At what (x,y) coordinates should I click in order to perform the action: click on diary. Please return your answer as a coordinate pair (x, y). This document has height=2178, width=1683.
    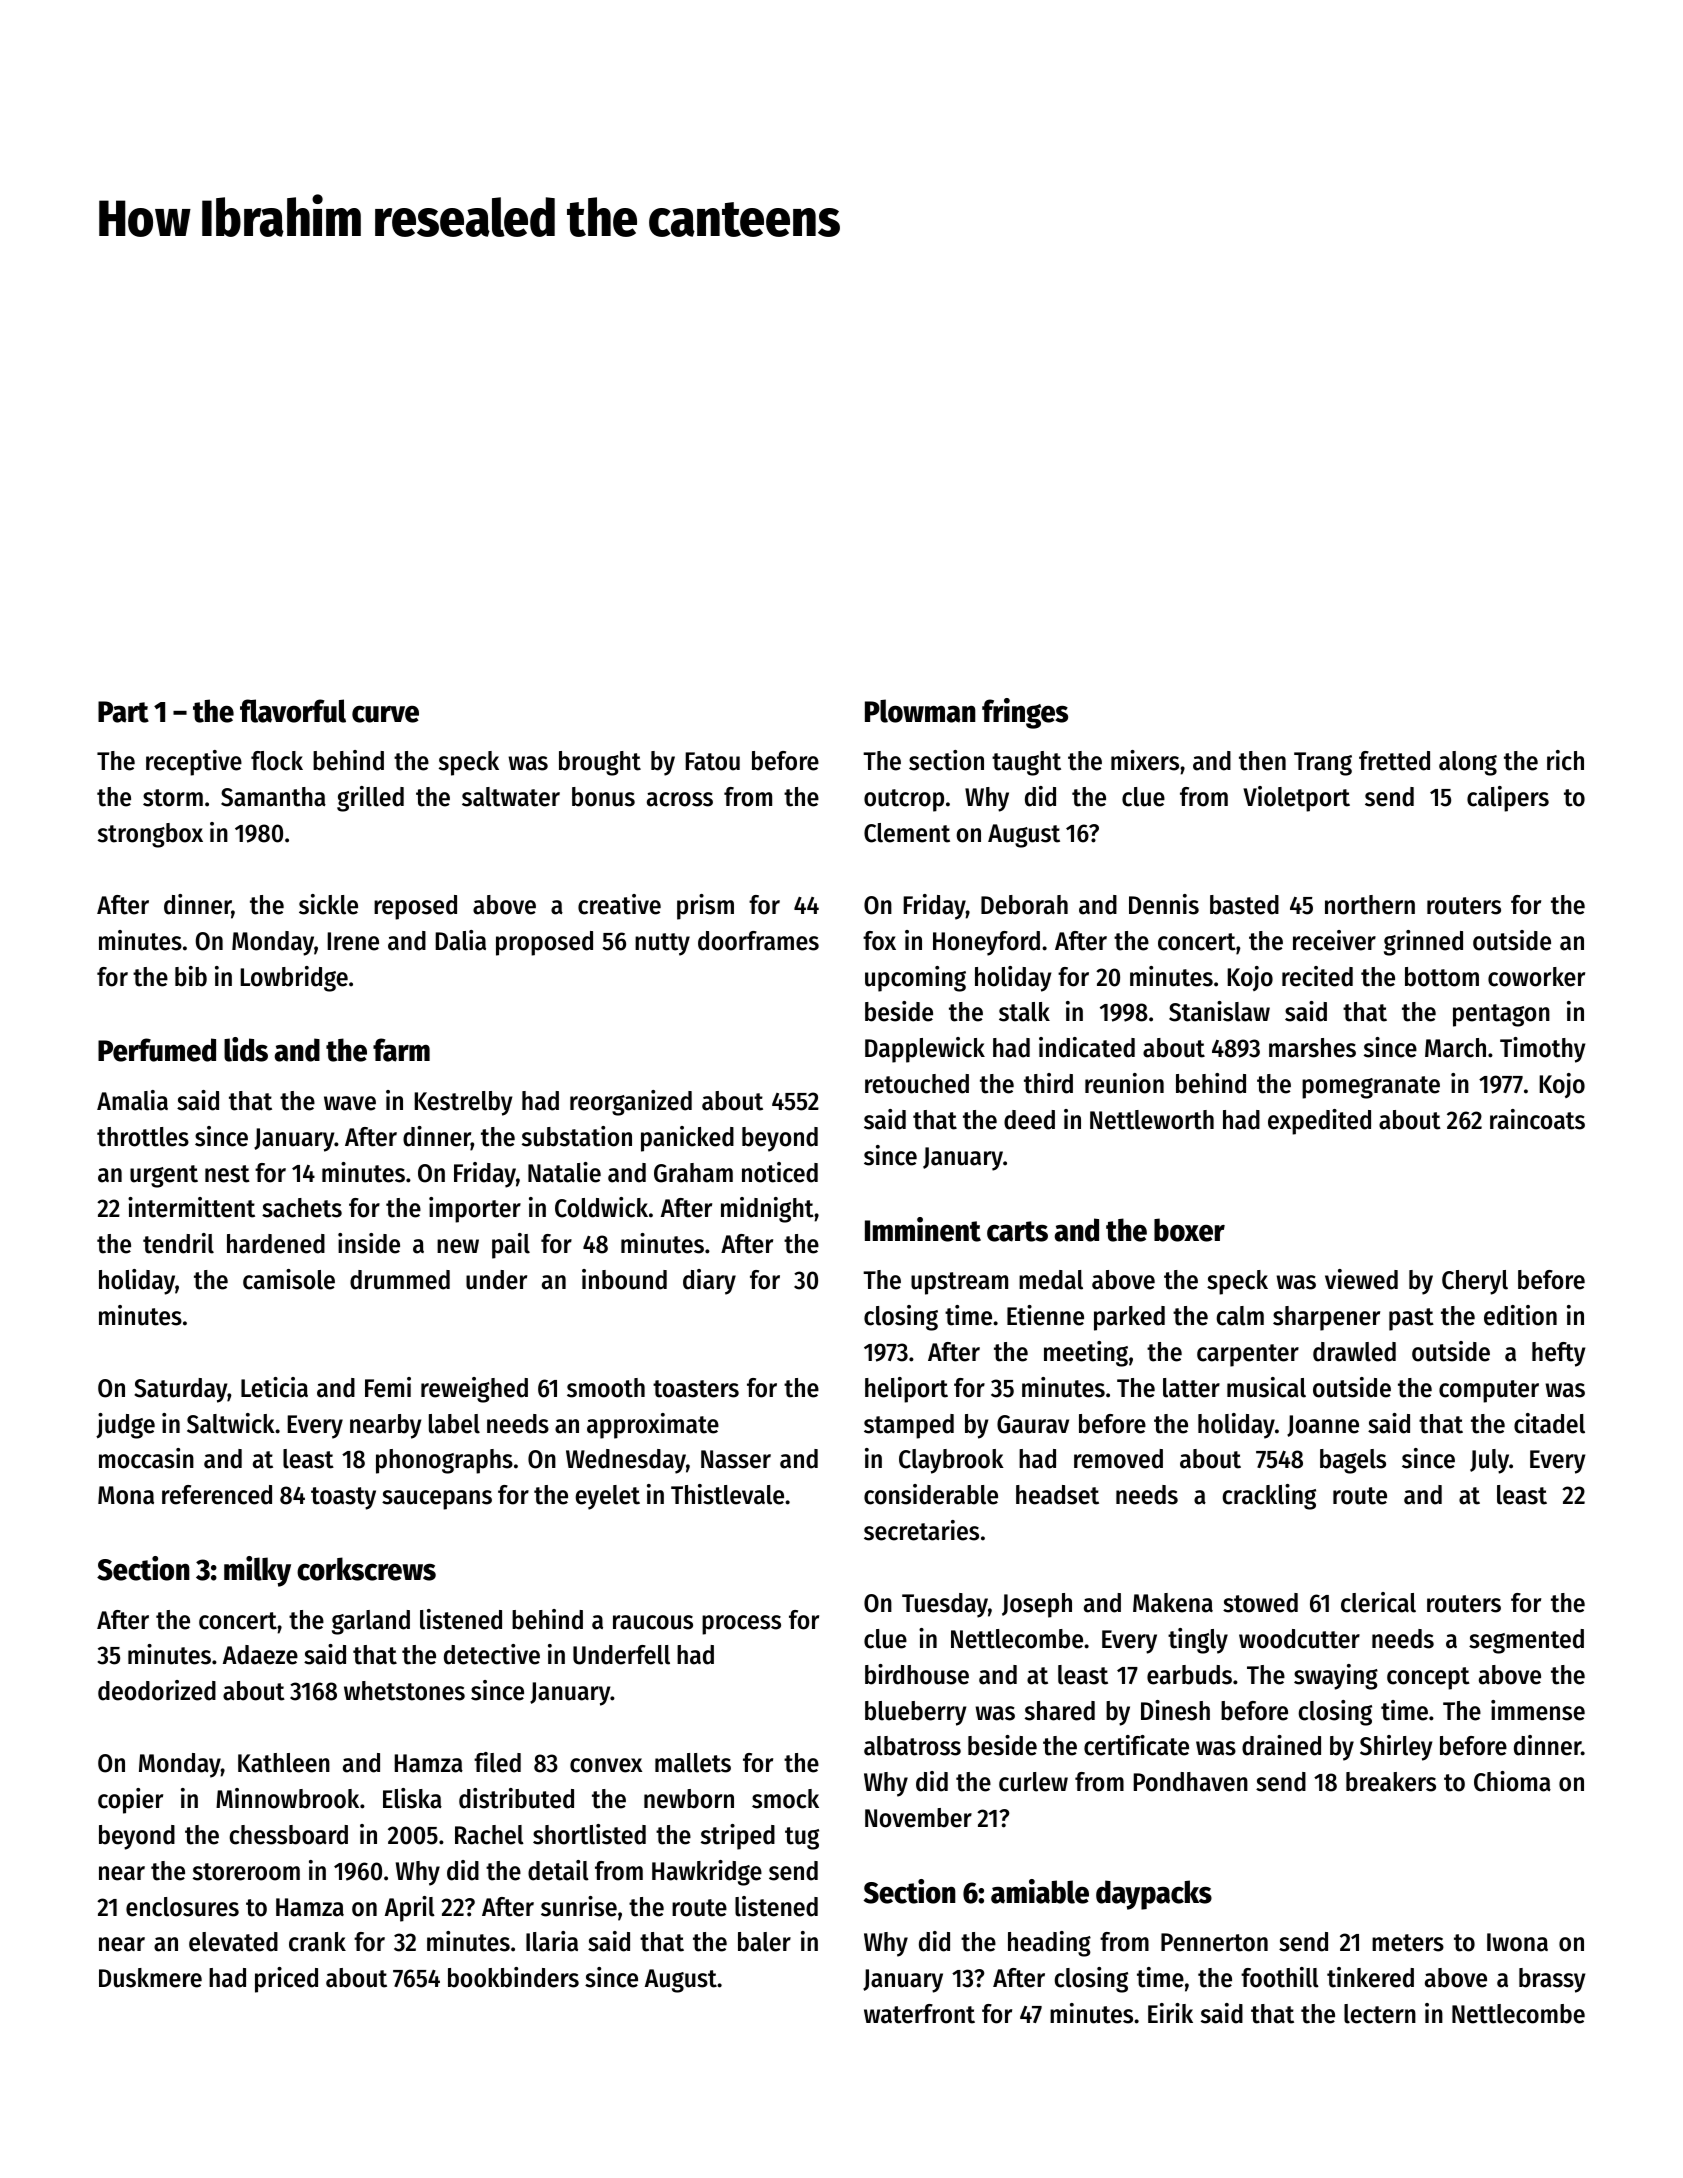
    Looking at the image, I should click on (709, 1282).
